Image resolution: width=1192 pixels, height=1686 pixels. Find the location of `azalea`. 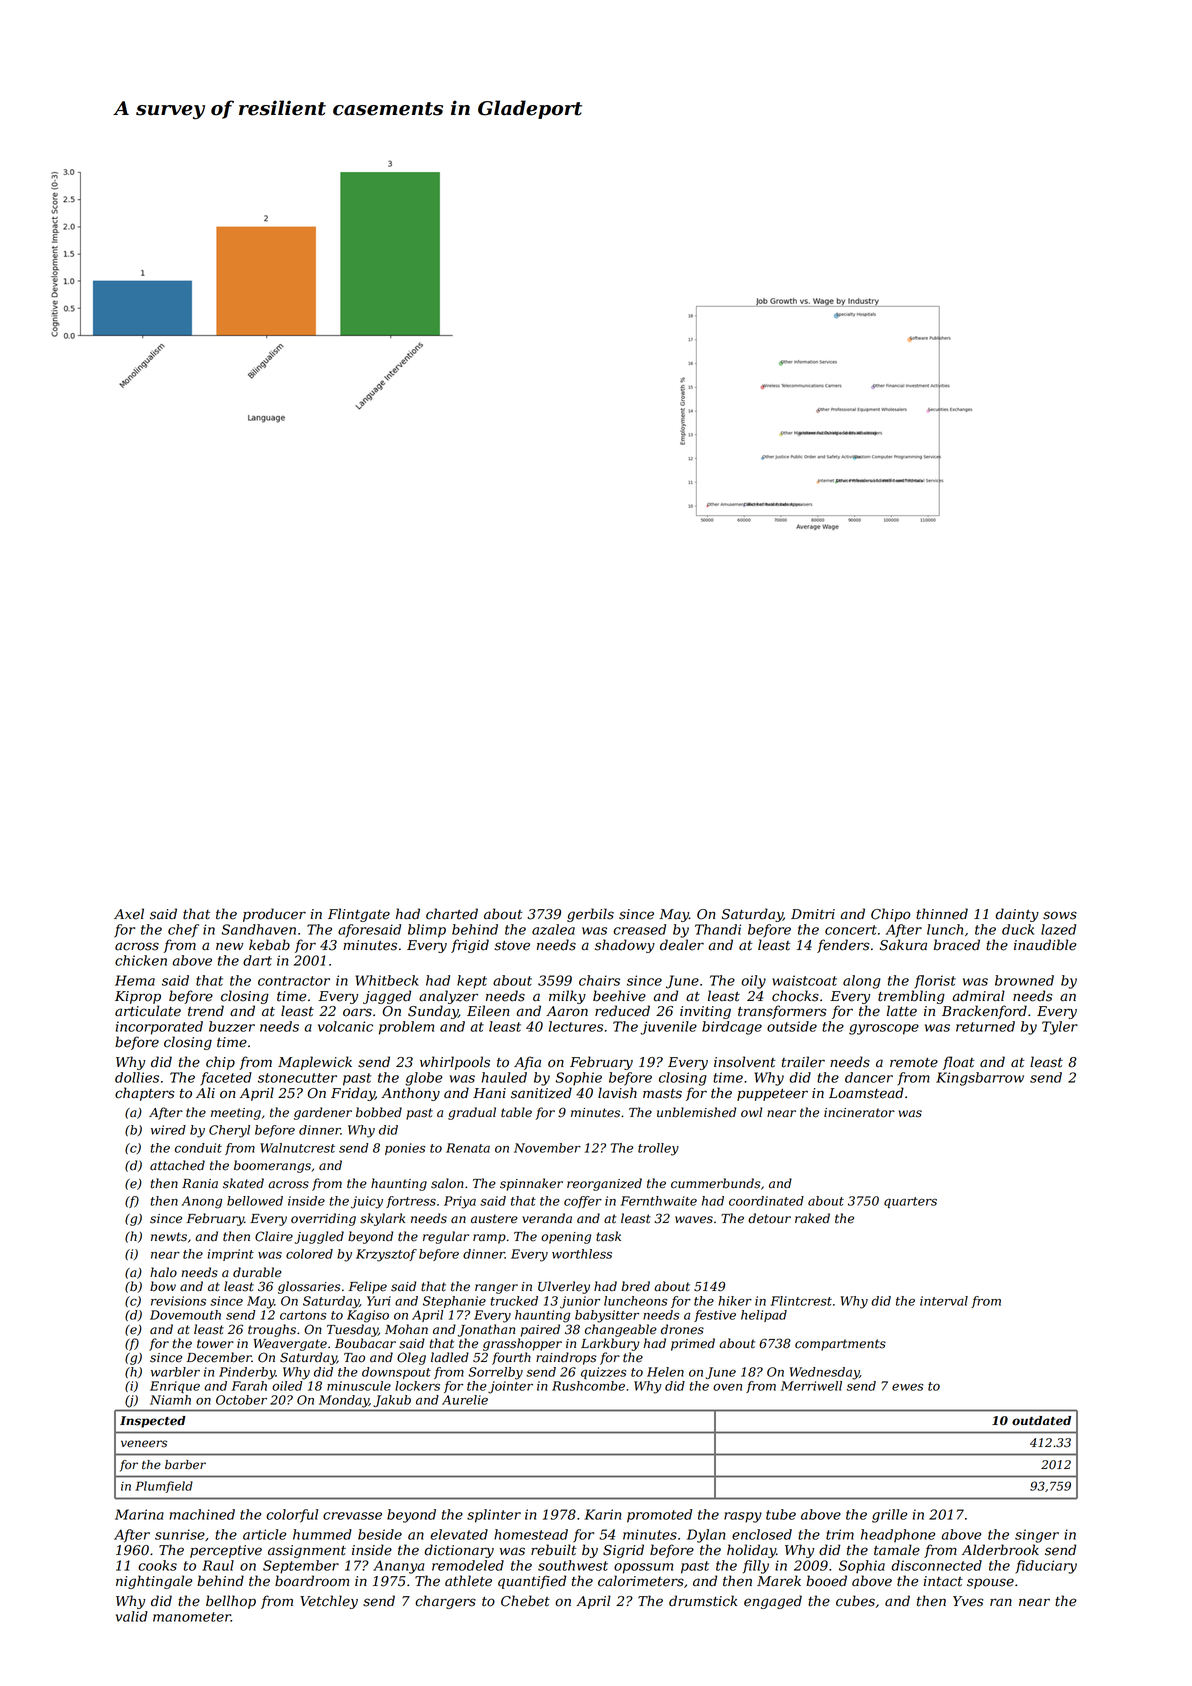

azalea is located at coordinates (553, 929).
